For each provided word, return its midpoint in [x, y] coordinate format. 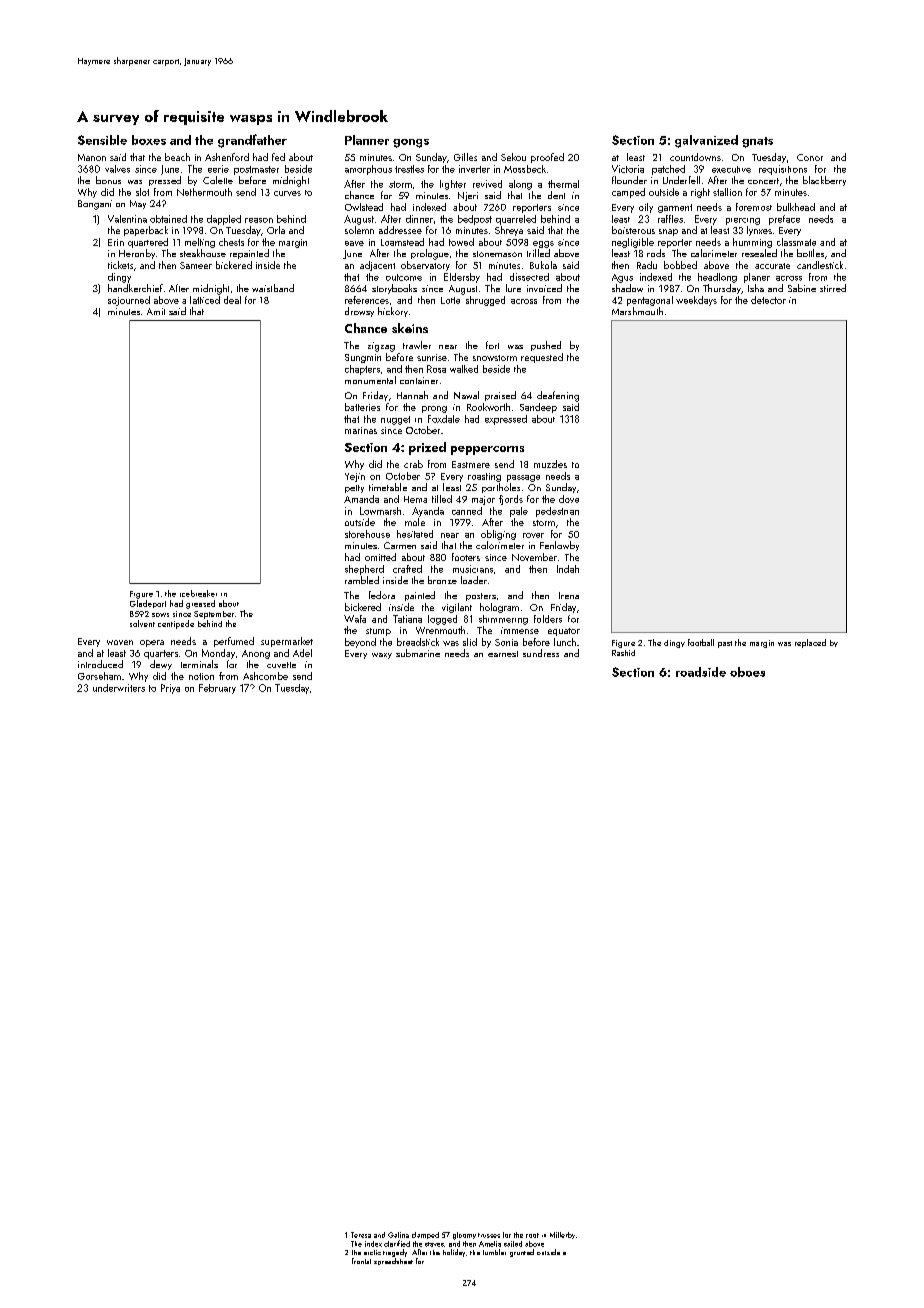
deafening [558, 396]
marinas [361, 430]
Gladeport [148, 604]
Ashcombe [265, 676]
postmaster [256, 170]
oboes [747, 672]
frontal [361, 1261]
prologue [430, 254]
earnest [503, 654]
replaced [810, 643]
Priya [170, 689]
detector [768, 300]
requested [542, 358]
